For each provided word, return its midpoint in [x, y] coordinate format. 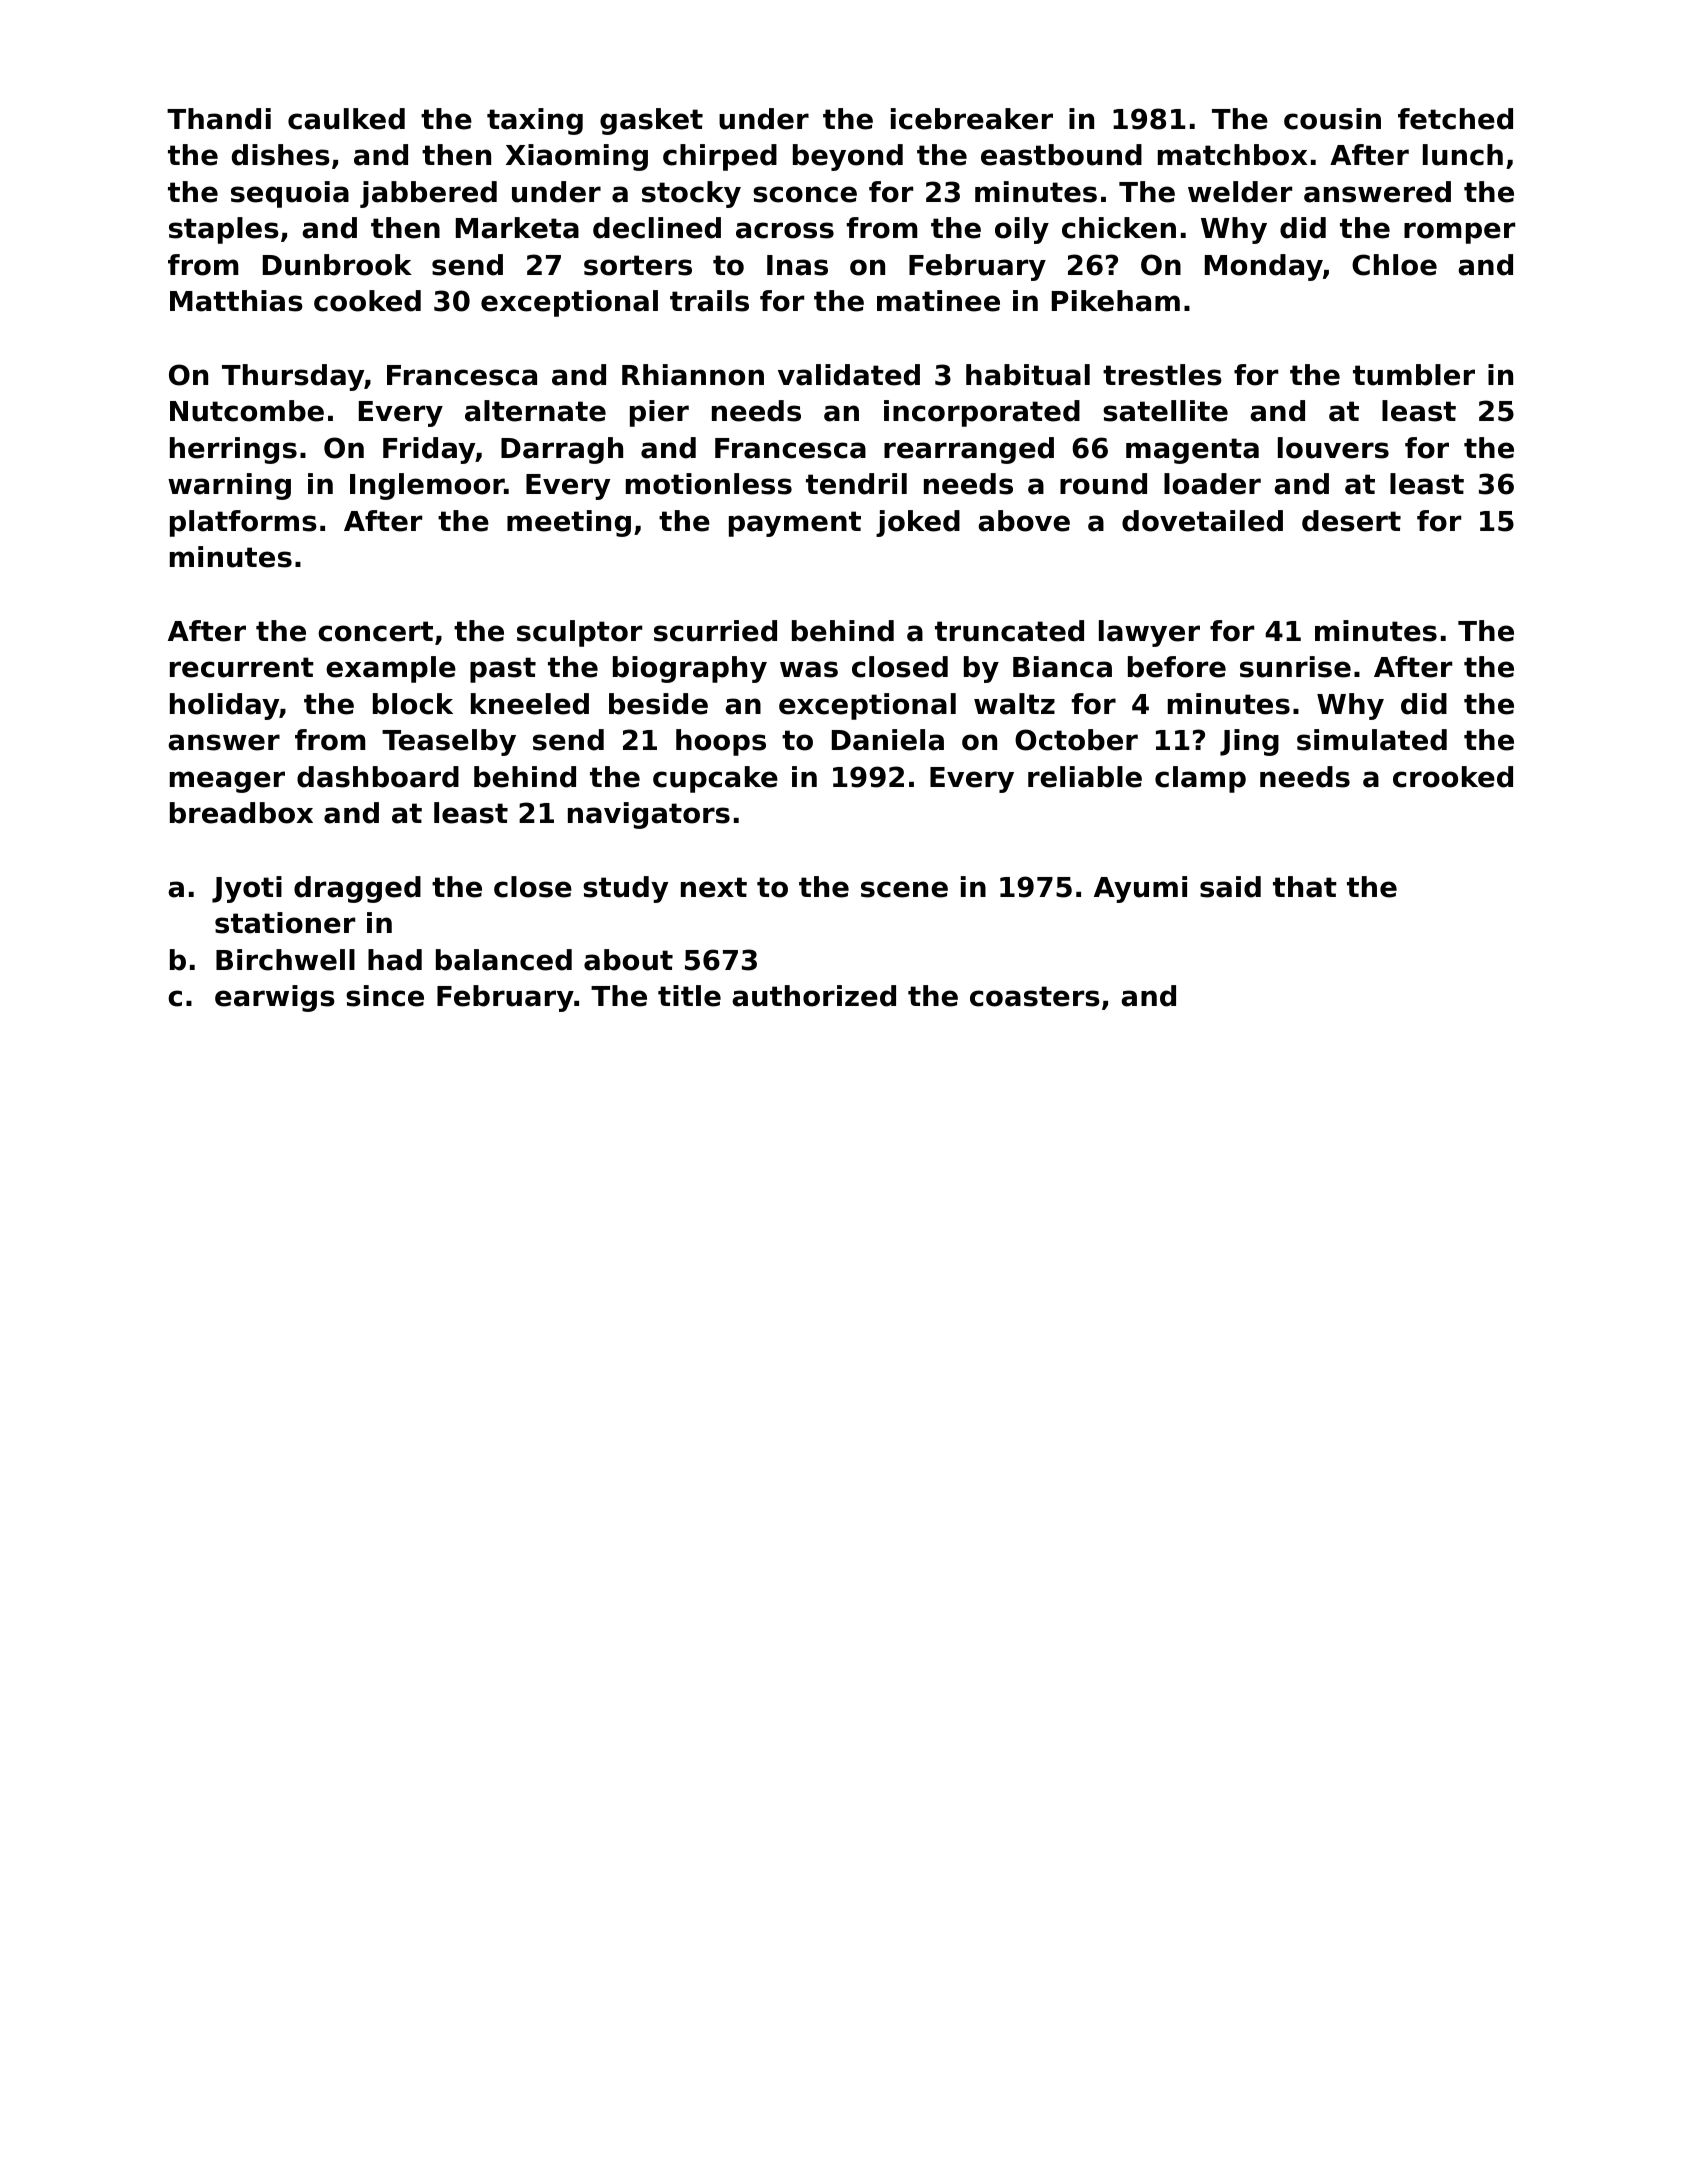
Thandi [219, 119]
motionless [709, 484]
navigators [649, 815]
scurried [715, 631]
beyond [848, 157]
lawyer [1149, 633]
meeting [569, 523]
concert [375, 631]
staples [224, 230]
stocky [691, 194]
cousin [1332, 119]
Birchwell [285, 960]
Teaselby [449, 742]
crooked [1453, 777]
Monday [1264, 267]
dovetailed [1202, 521]
